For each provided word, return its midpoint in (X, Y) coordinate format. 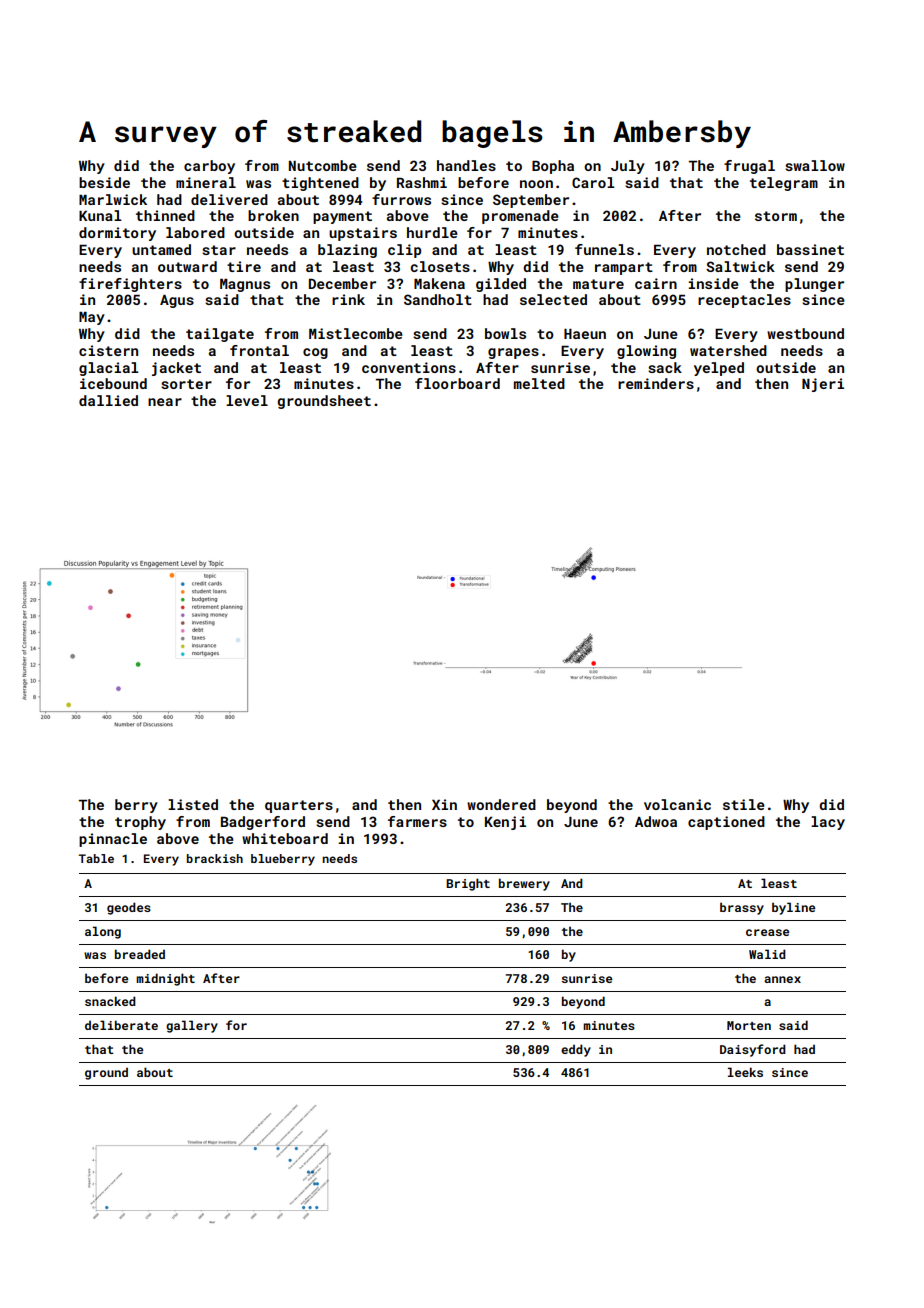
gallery (192, 1026)
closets (440, 266)
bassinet (810, 249)
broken (273, 215)
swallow (815, 165)
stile (744, 804)
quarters (299, 806)
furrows (401, 199)
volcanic (677, 804)
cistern (108, 350)
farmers (417, 821)
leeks (745, 1072)
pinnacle (113, 840)
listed (193, 804)
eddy (576, 1050)
